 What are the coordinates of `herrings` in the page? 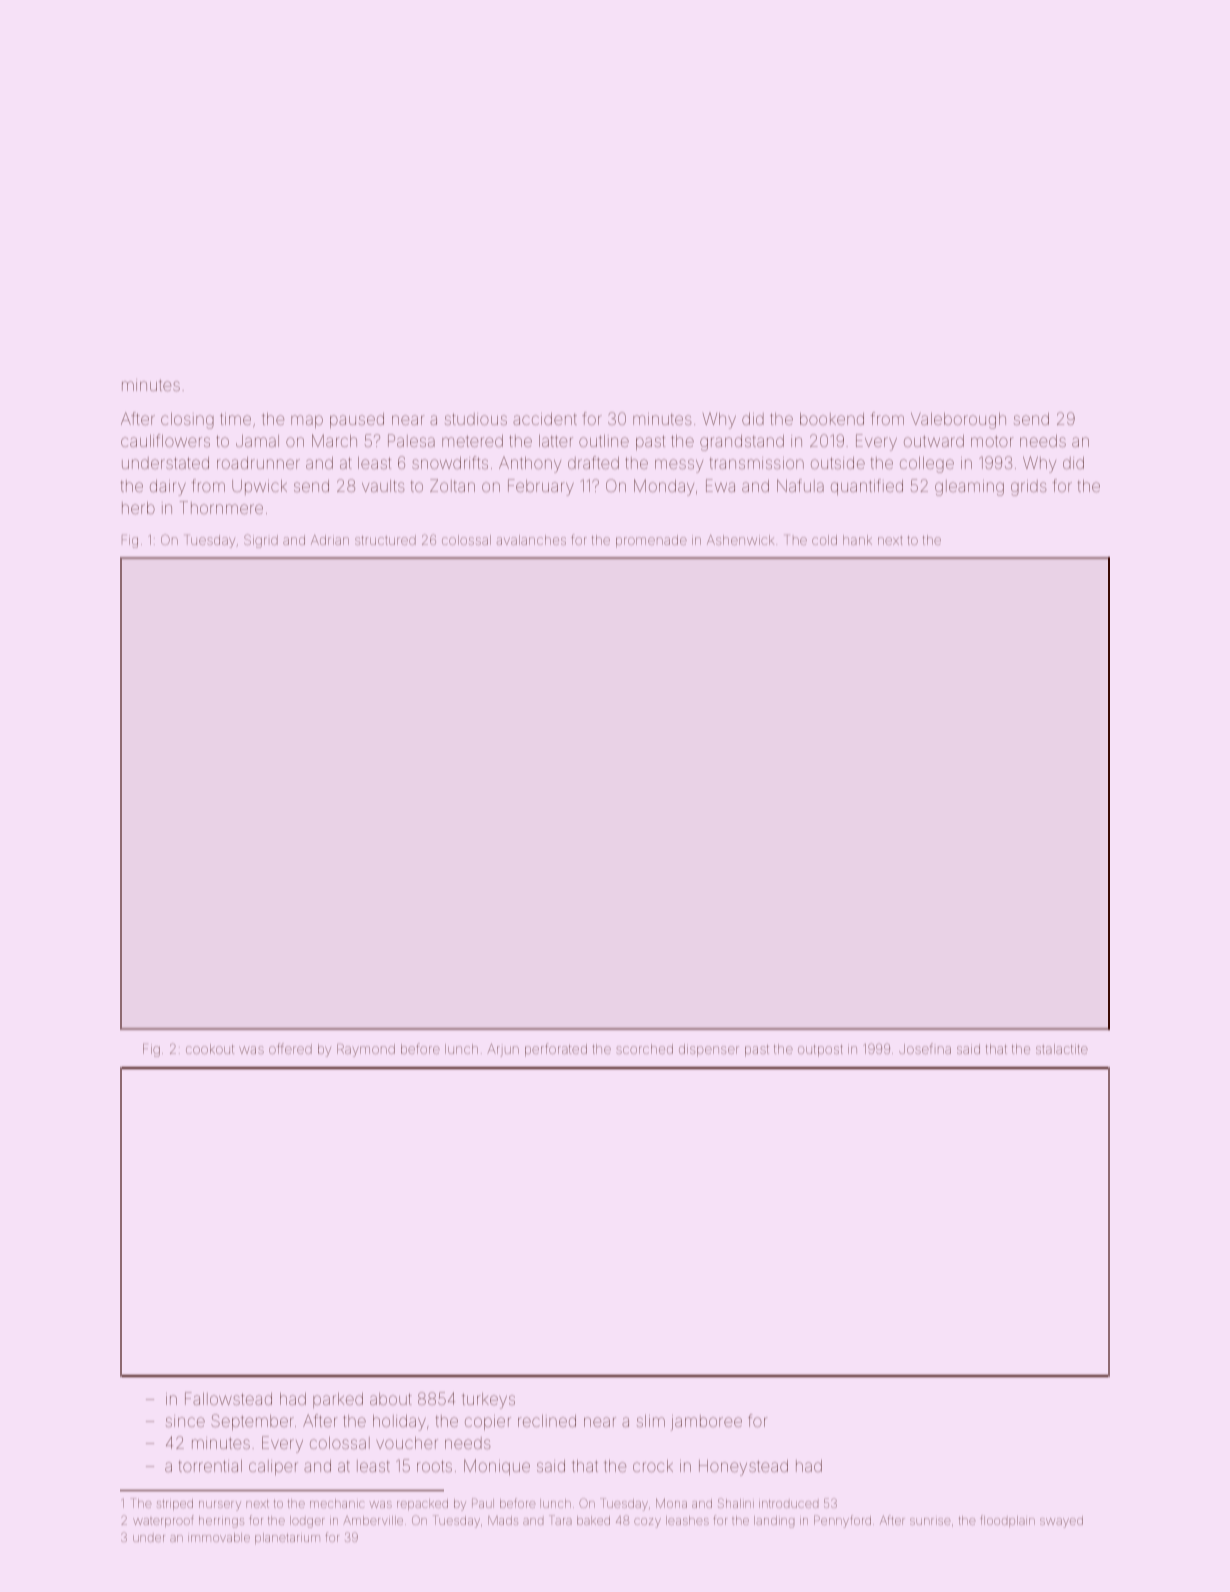 It's located at (221, 1522).
